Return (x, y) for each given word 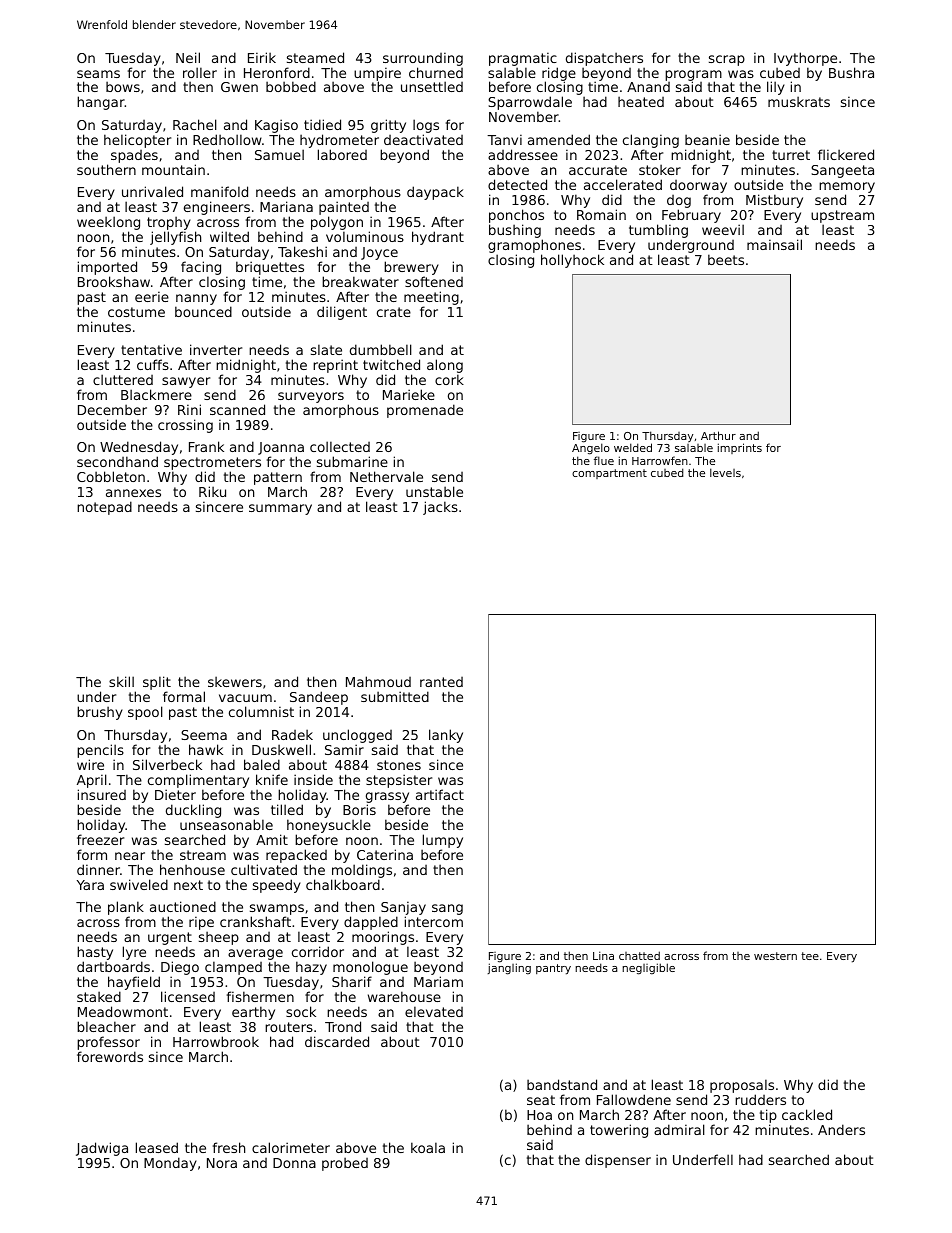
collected (340, 446)
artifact (440, 794)
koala (428, 1147)
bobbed (291, 86)
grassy (387, 797)
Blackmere (156, 394)
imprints (740, 448)
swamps (277, 909)
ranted (441, 682)
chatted (639, 955)
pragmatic (523, 59)
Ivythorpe (805, 59)
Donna (294, 1163)
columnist (261, 711)
